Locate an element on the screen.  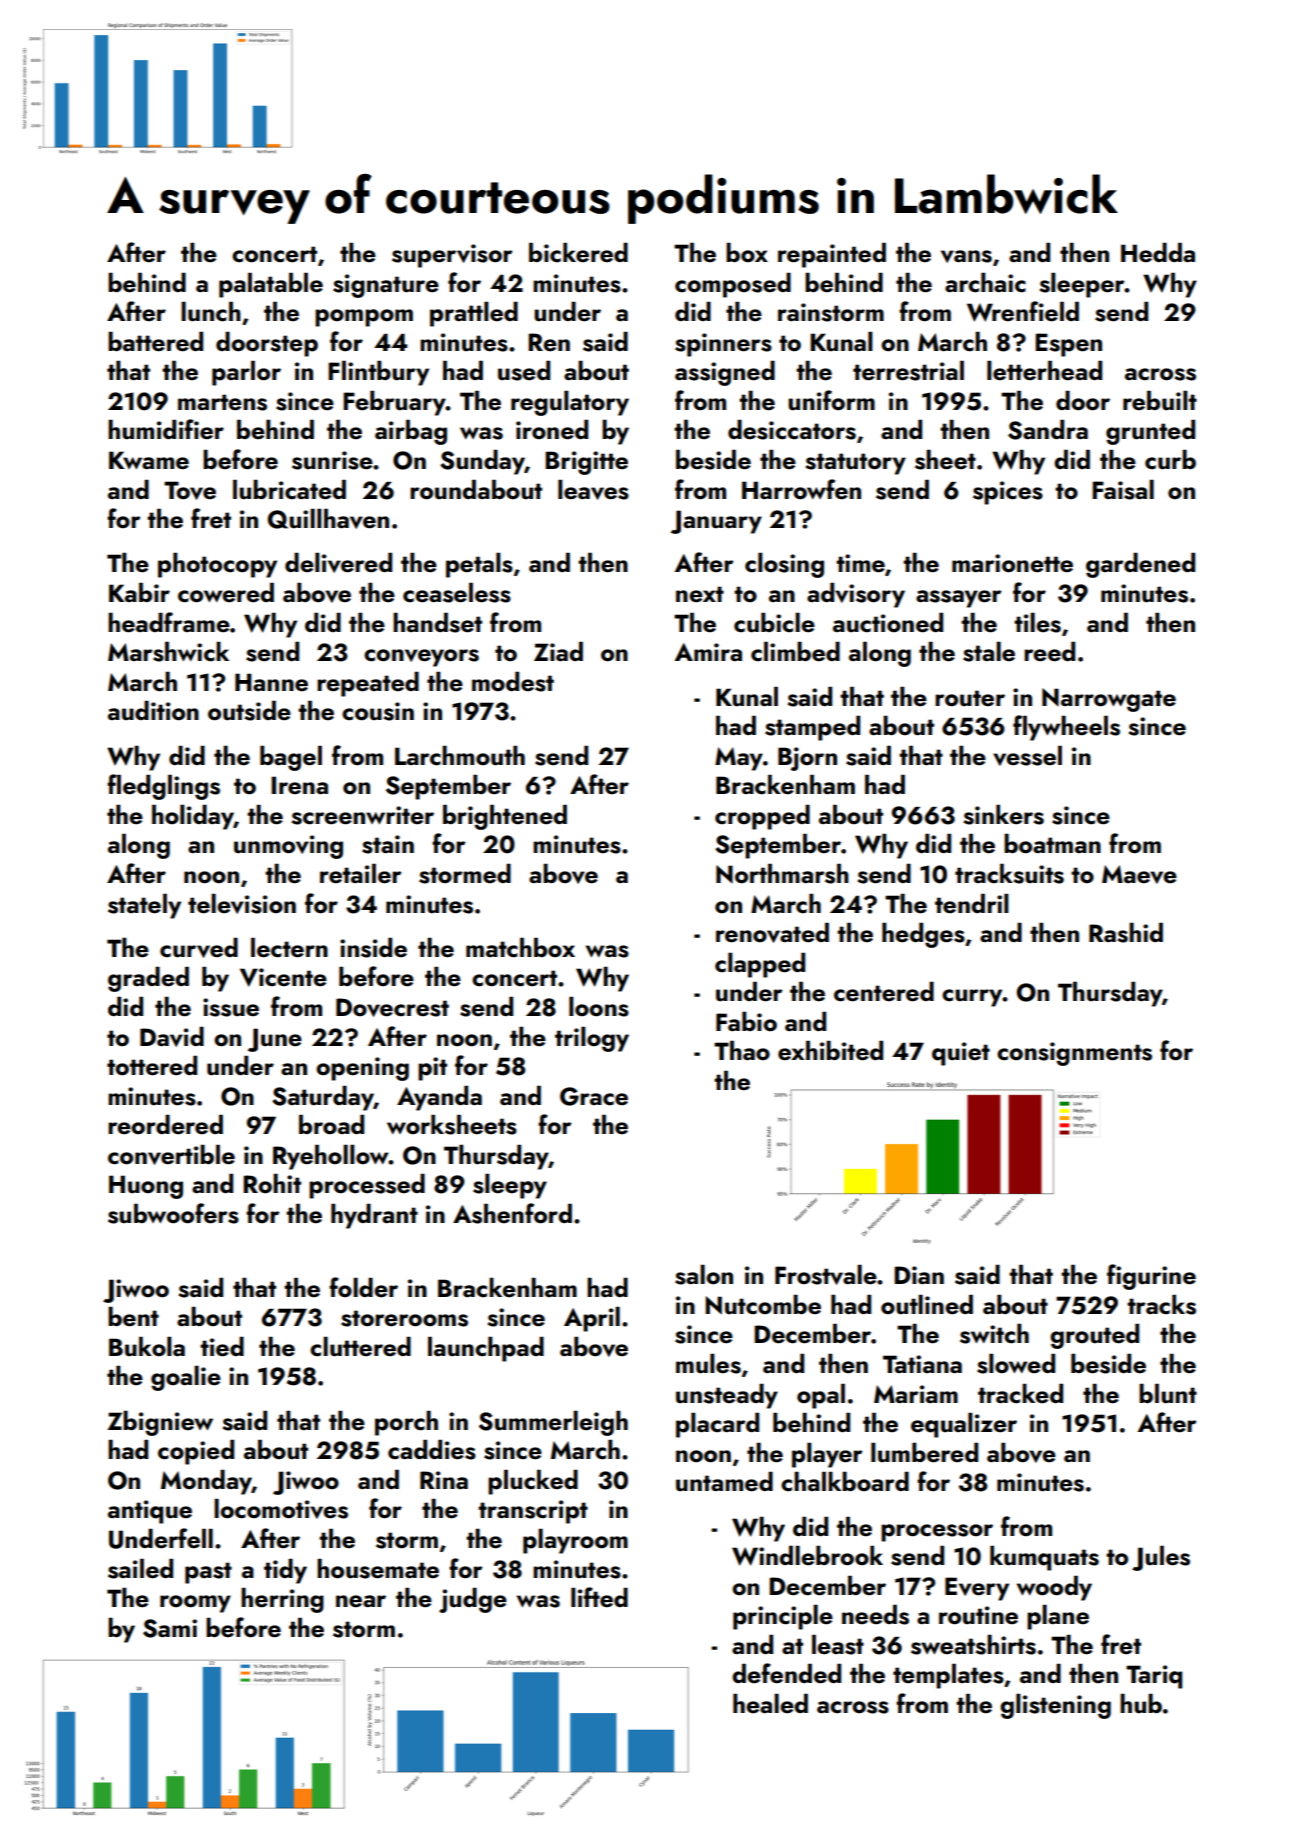
near is located at coordinates (361, 1601).
